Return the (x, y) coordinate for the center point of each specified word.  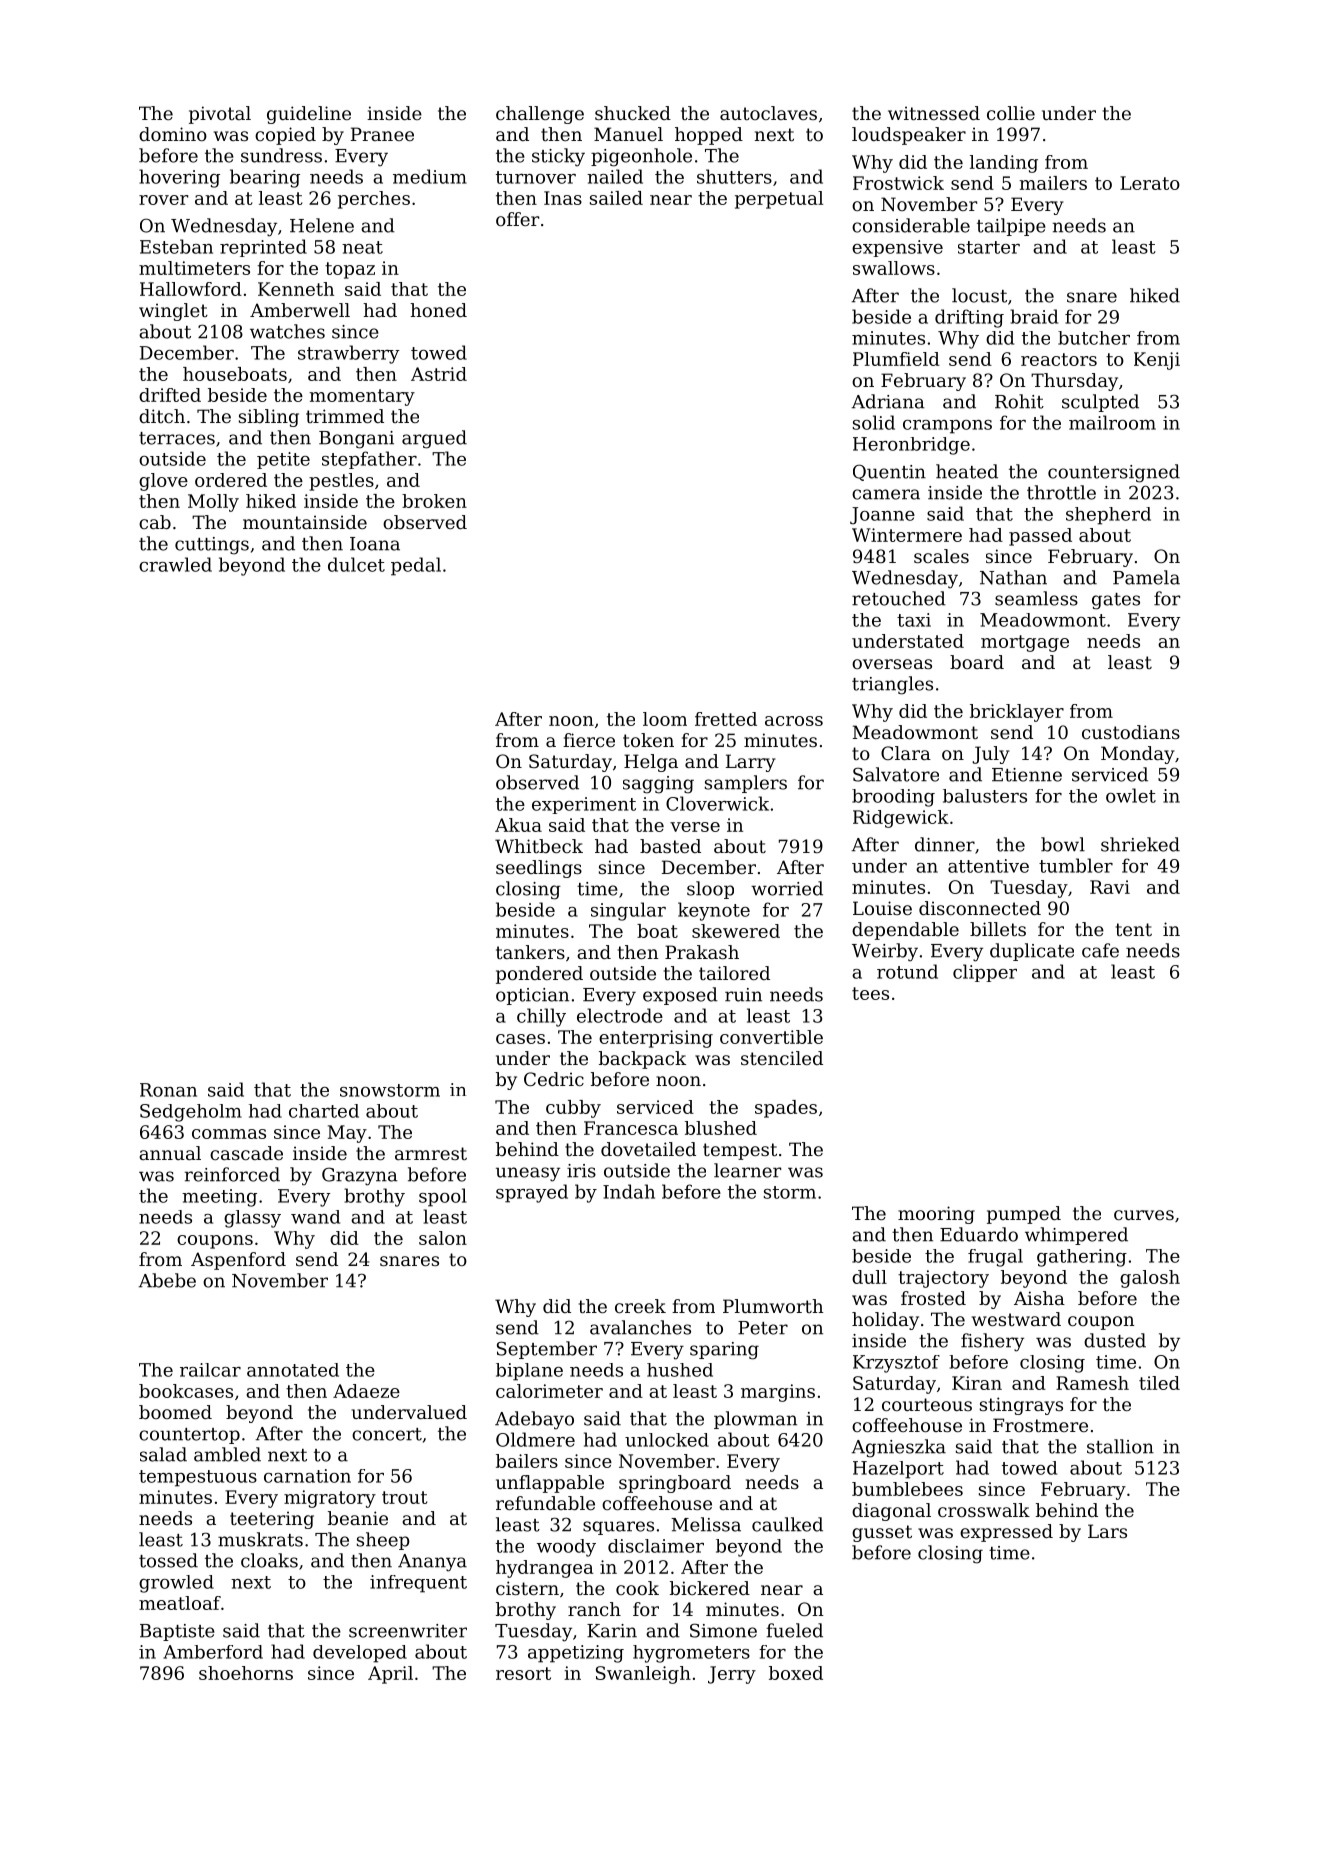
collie (1011, 113)
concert (387, 1434)
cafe (1100, 950)
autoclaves (768, 113)
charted (324, 1111)
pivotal (220, 115)
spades (786, 1109)
